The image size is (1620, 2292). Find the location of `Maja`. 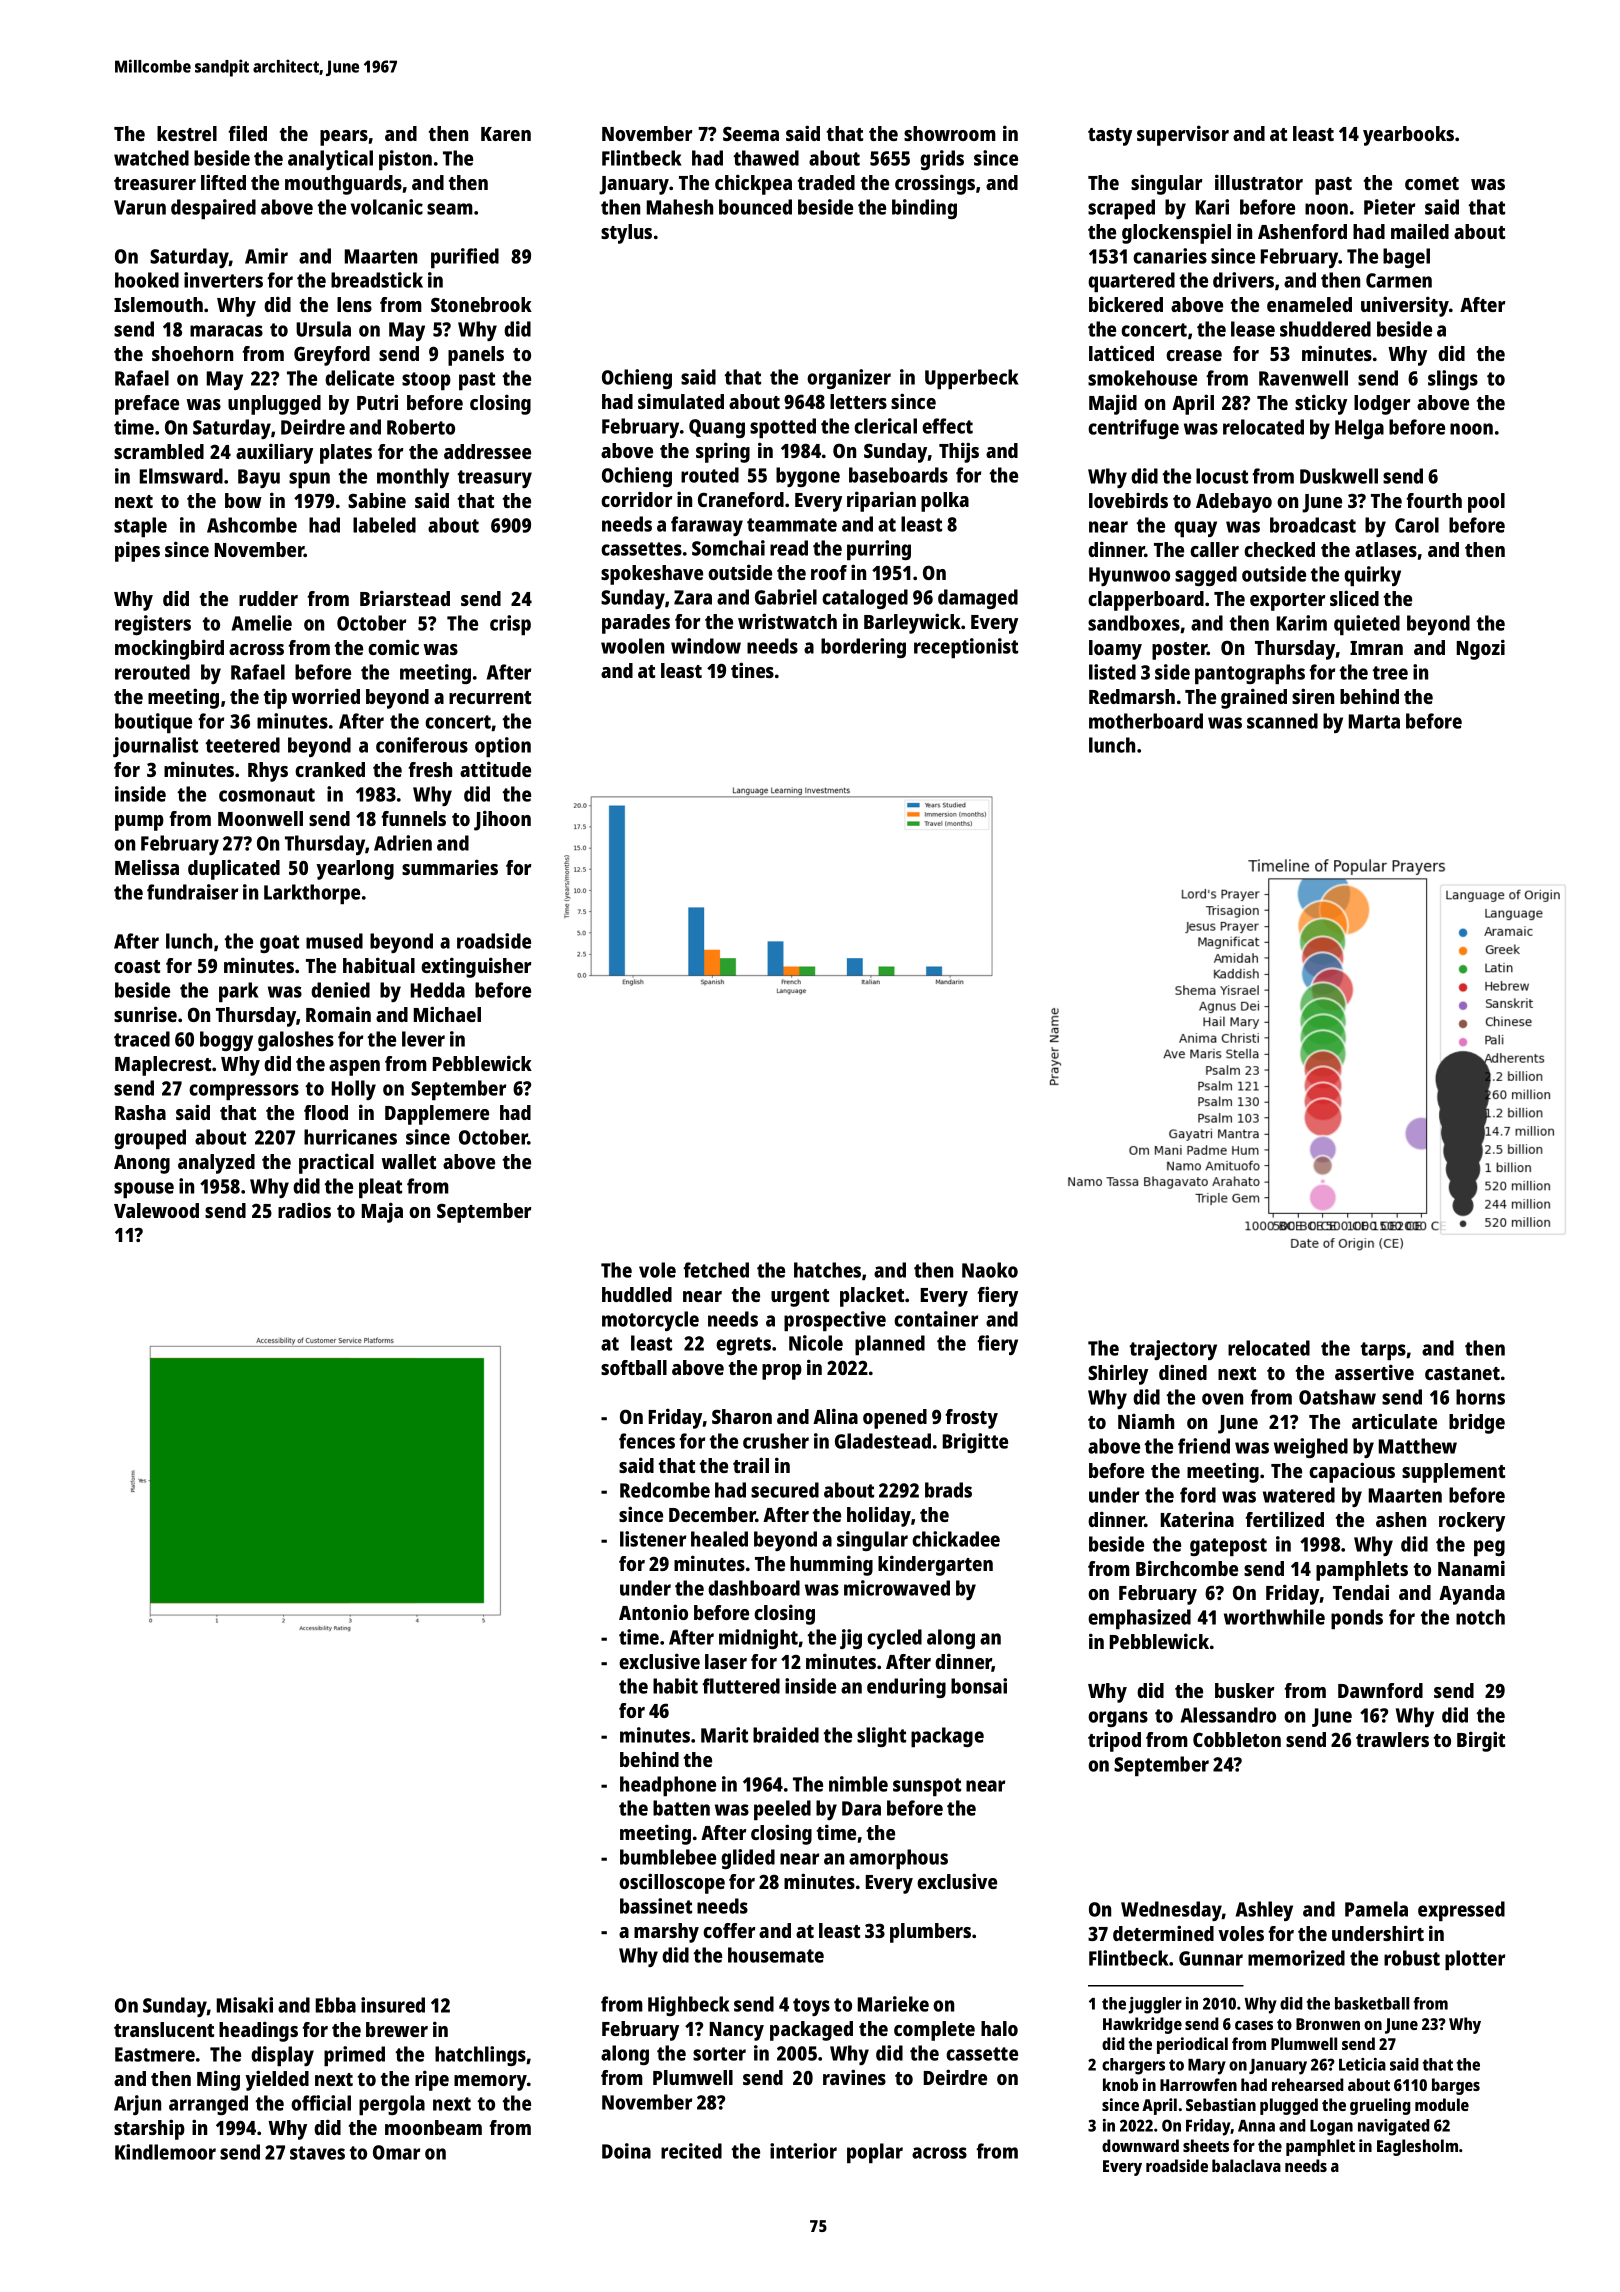

Maja is located at coordinates (382, 1212).
